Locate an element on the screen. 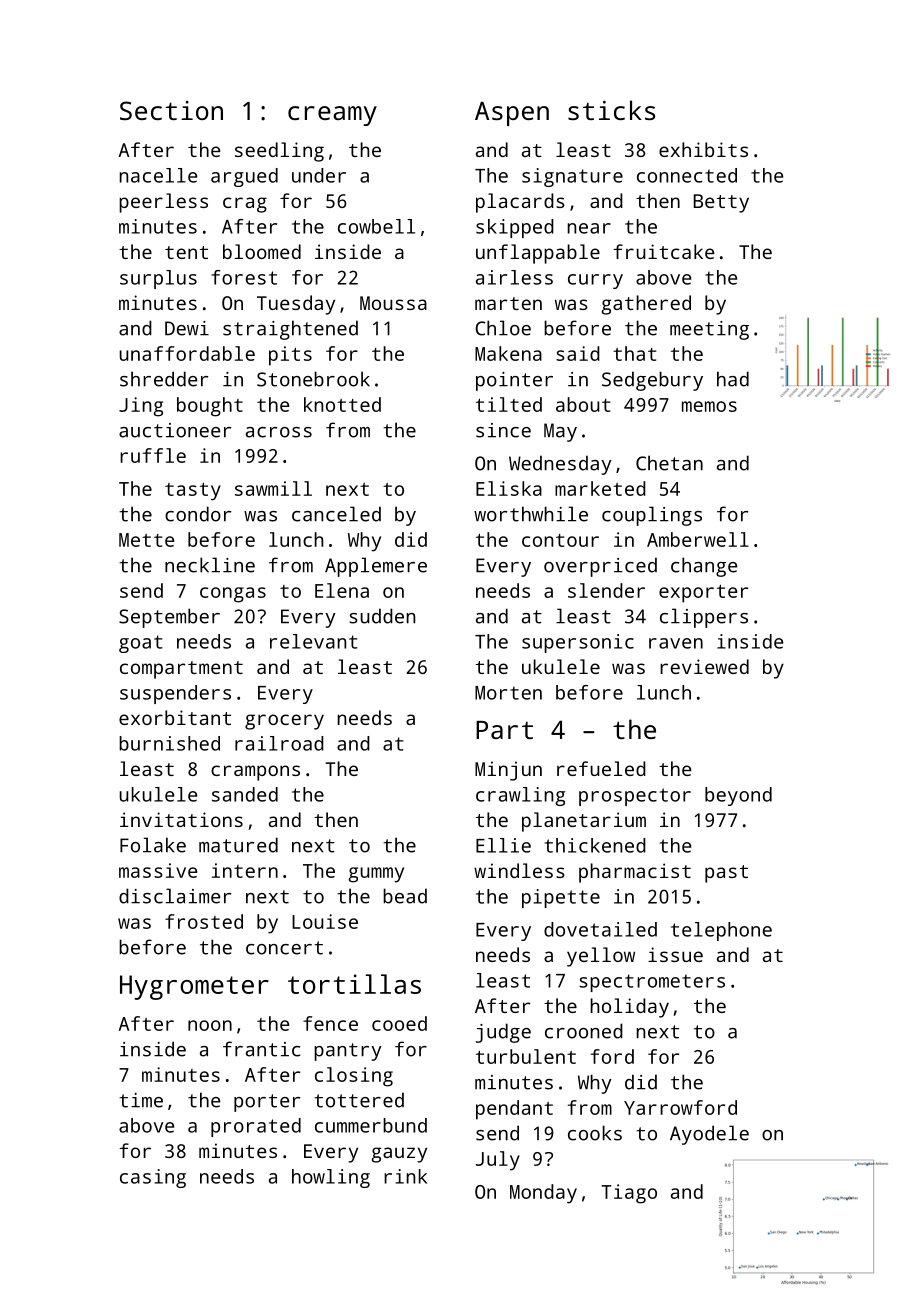 This screenshot has width=908, height=1316. casing is located at coordinates (153, 1178).
